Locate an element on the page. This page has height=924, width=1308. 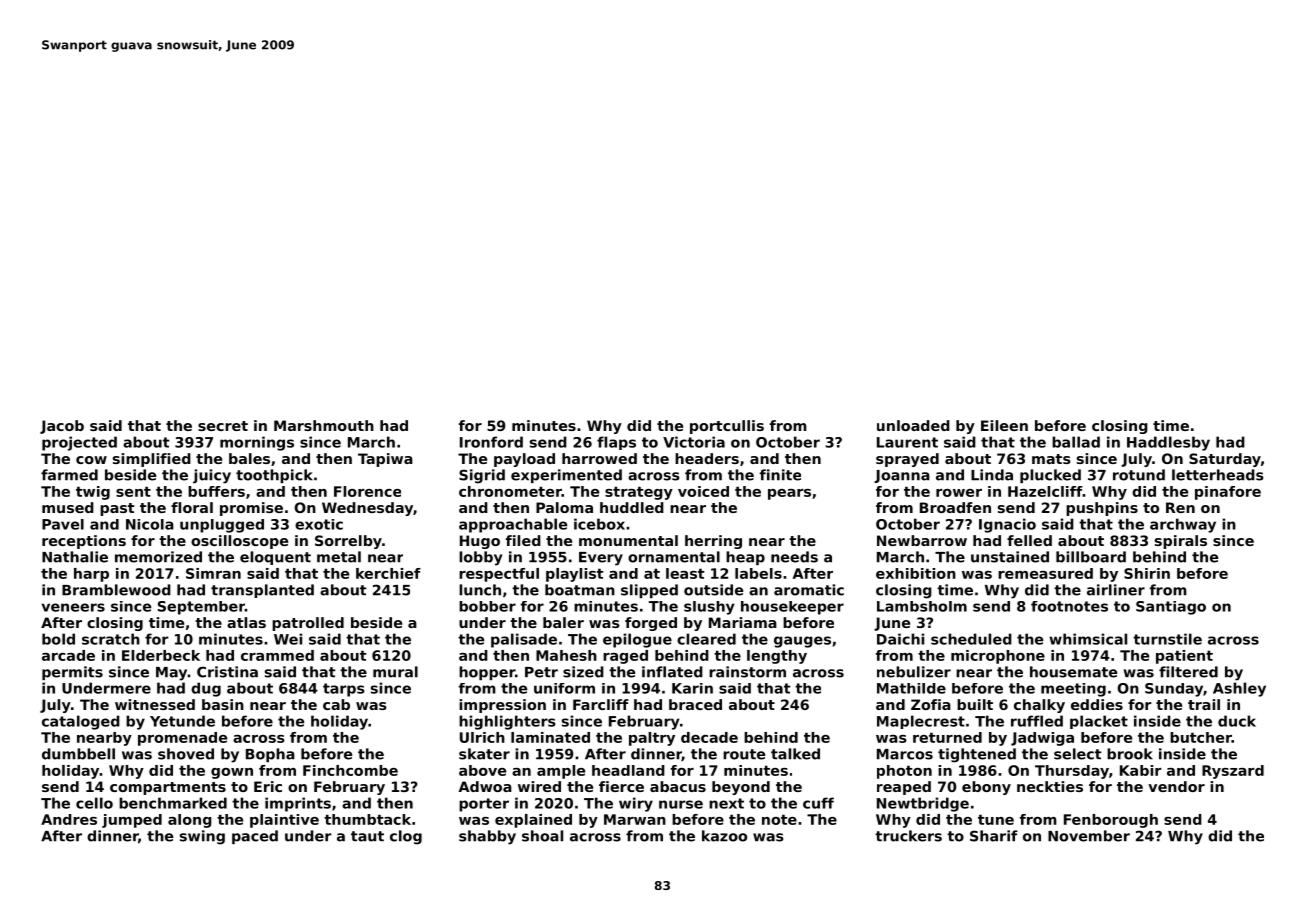
cleared is located at coordinates (706, 639).
